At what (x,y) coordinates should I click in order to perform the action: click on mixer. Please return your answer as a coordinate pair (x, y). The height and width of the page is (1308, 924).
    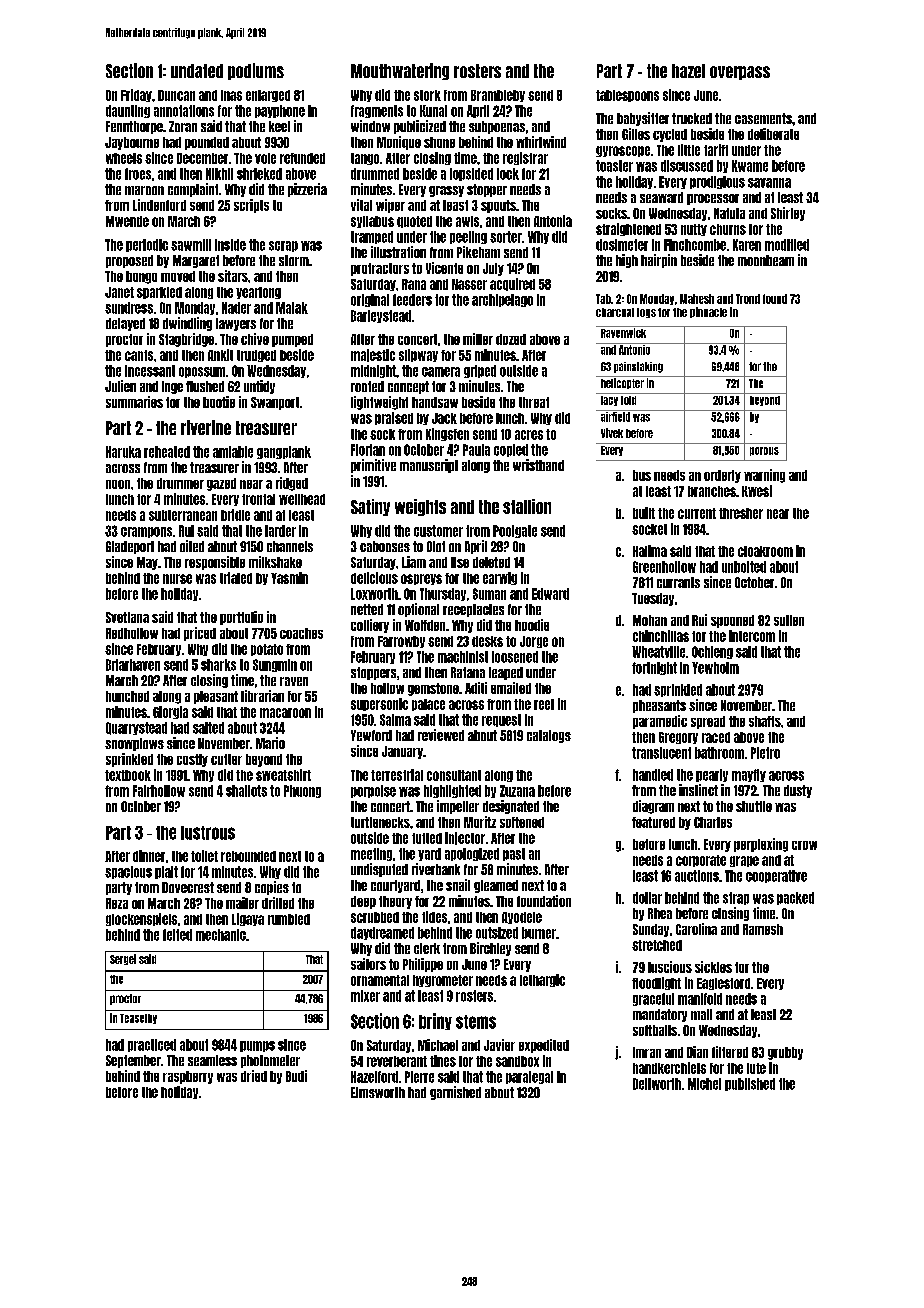
    Looking at the image, I should click on (365, 996).
